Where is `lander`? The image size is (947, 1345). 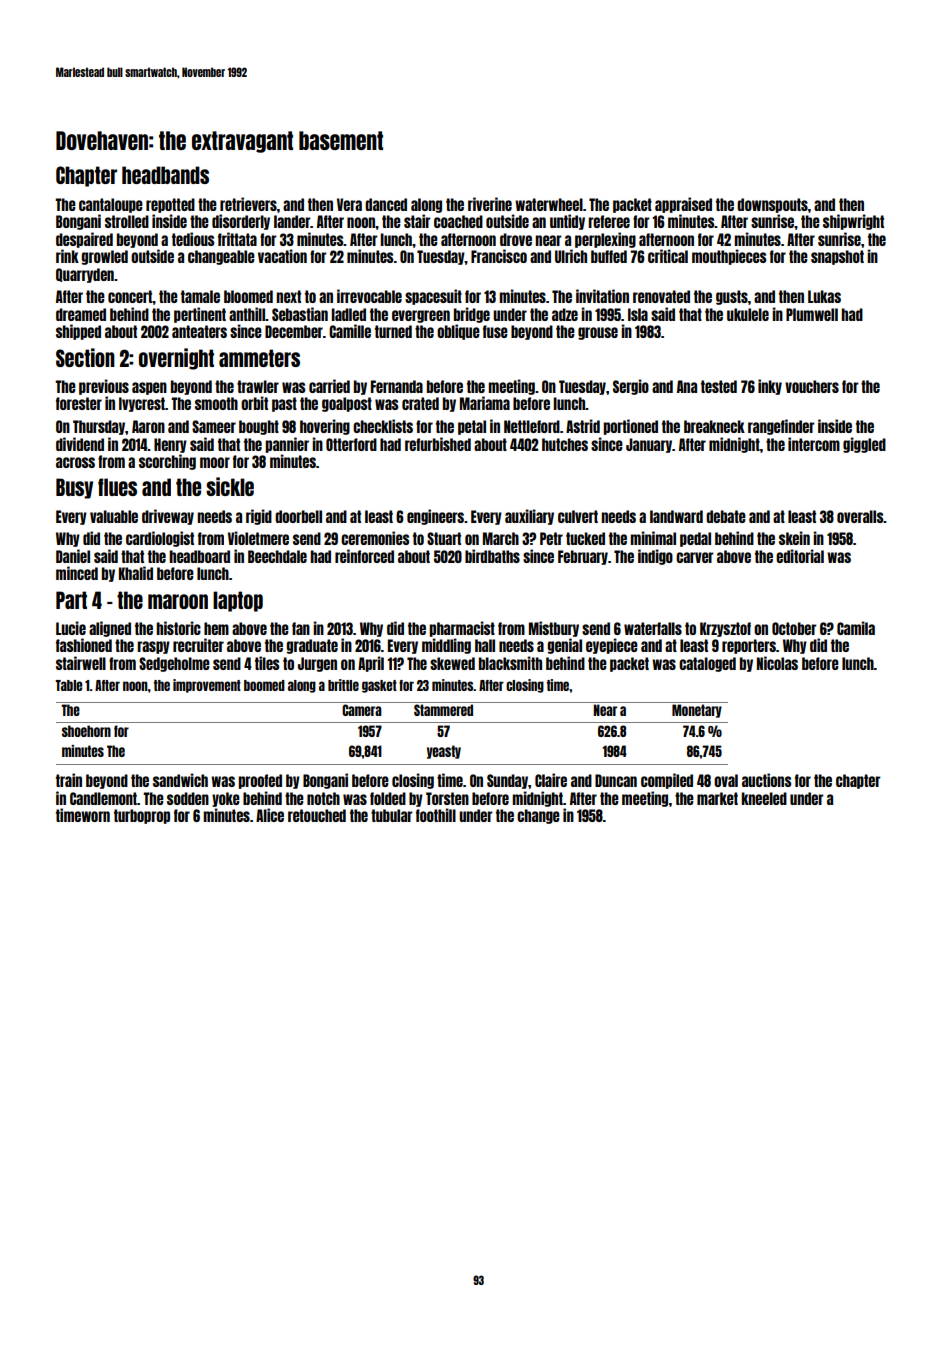 lander is located at coordinates (292, 221).
